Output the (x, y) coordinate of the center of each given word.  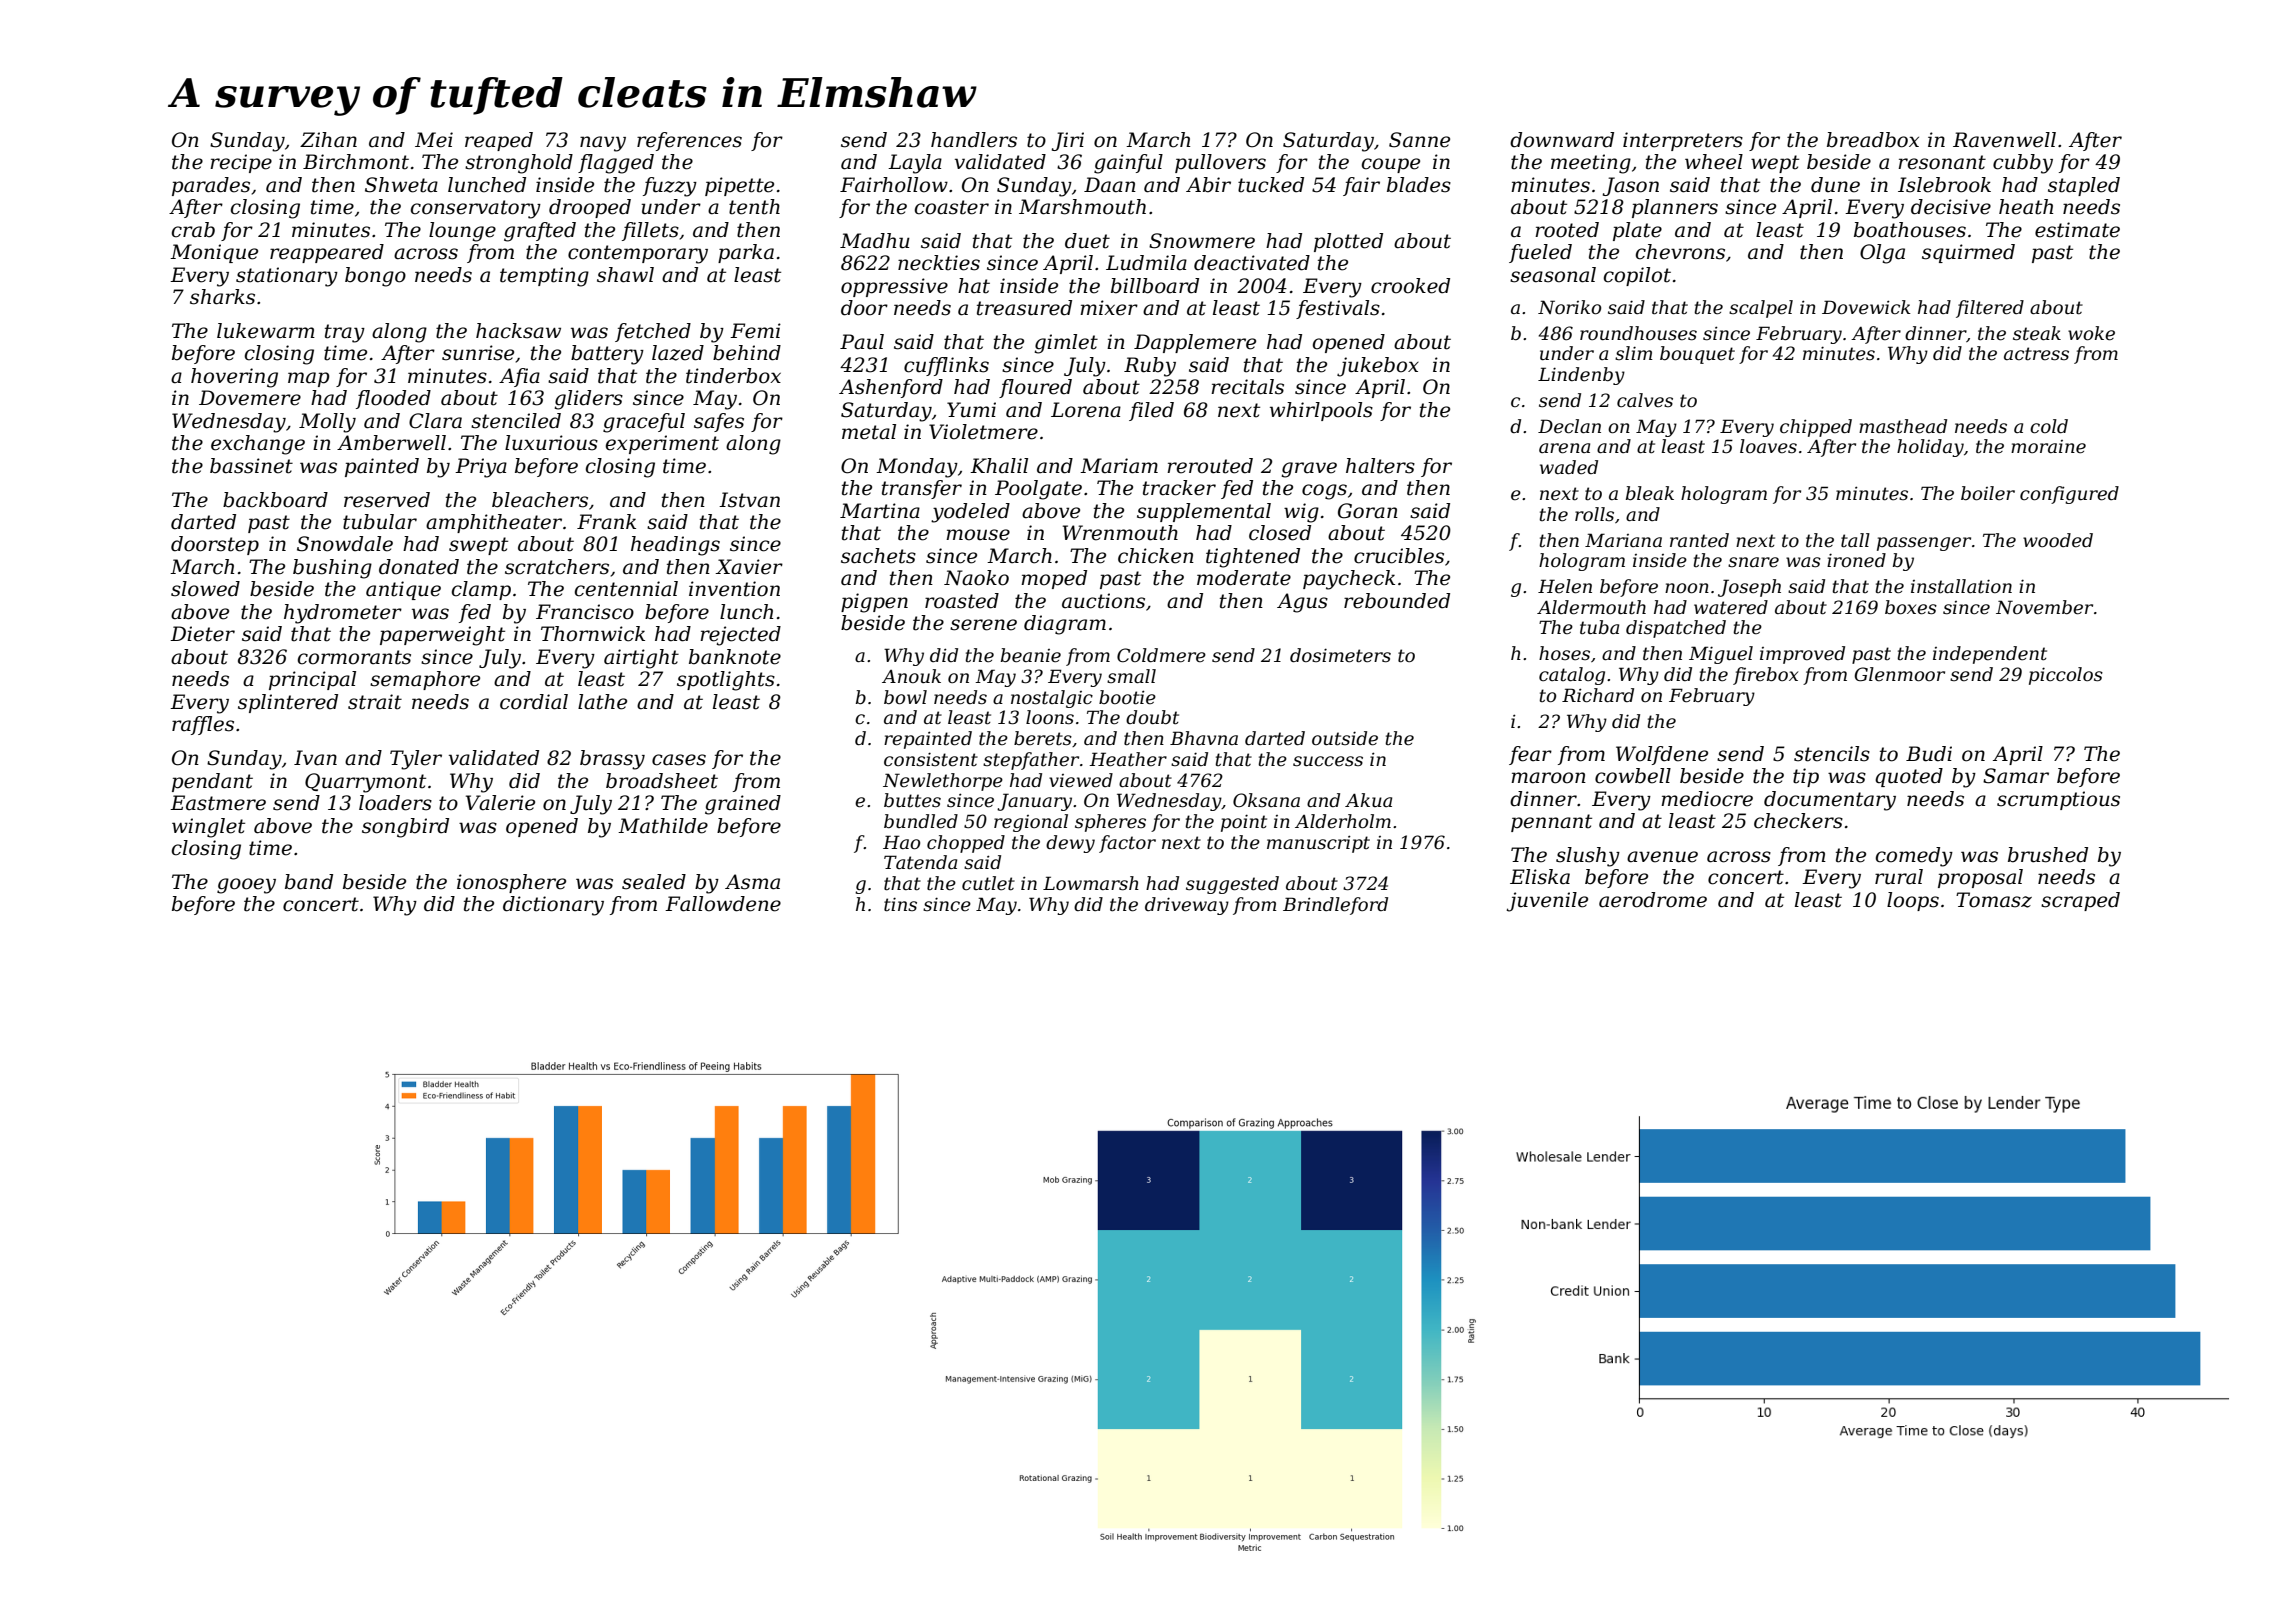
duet (1087, 241)
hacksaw (518, 331)
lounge (462, 232)
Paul (862, 342)
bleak (1650, 493)
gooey (246, 886)
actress (2036, 354)
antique (403, 590)
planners (1675, 208)
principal (312, 680)
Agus (1302, 603)
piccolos (2066, 676)
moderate (1244, 578)
